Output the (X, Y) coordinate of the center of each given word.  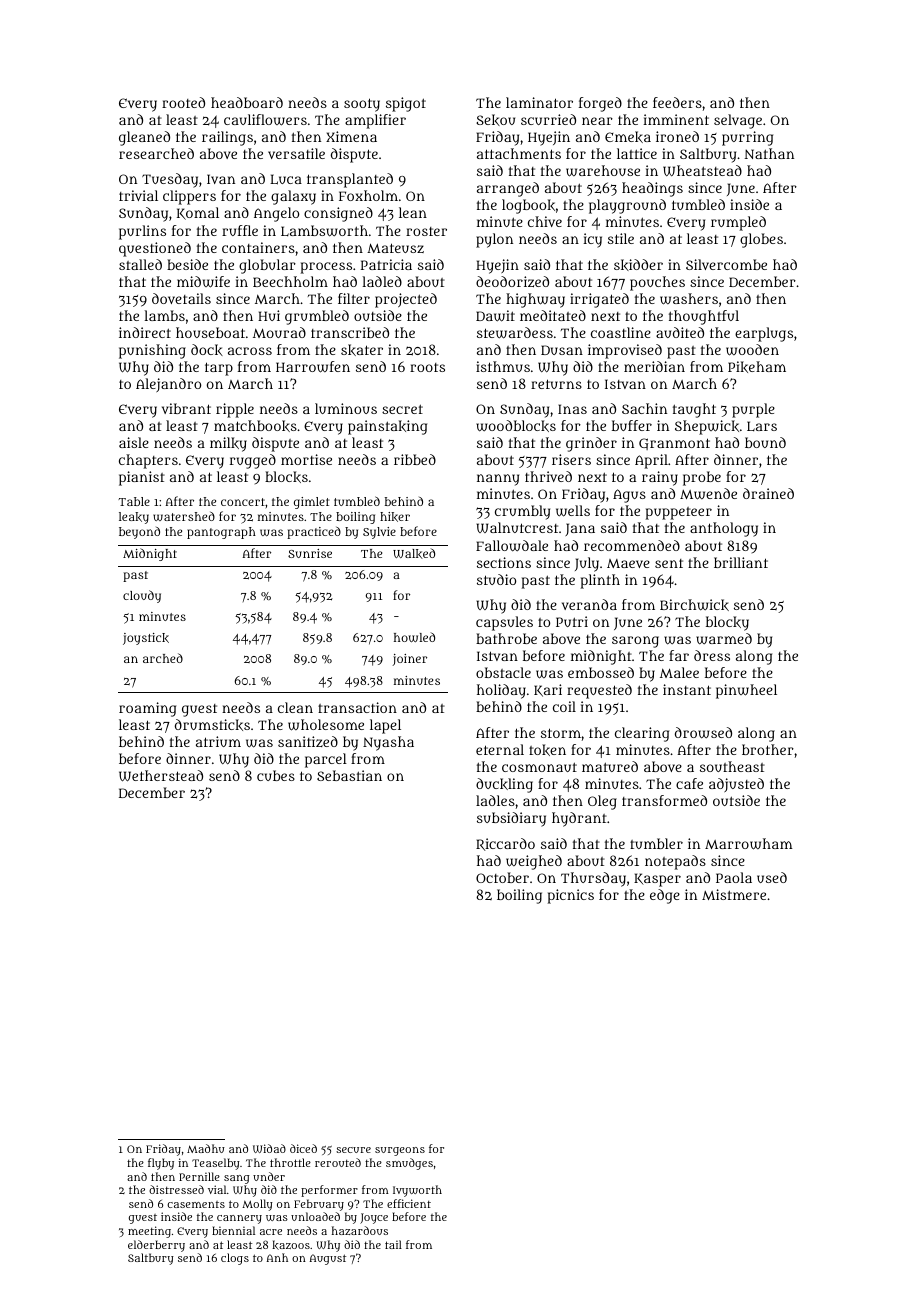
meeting (149, 1232)
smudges (409, 1164)
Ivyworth (417, 1191)
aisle (134, 442)
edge (665, 896)
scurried (548, 119)
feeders (677, 102)
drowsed (703, 733)
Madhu (206, 1148)
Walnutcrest (517, 527)
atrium (218, 741)
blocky (727, 623)
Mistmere (734, 894)
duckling (504, 785)
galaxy (293, 197)
